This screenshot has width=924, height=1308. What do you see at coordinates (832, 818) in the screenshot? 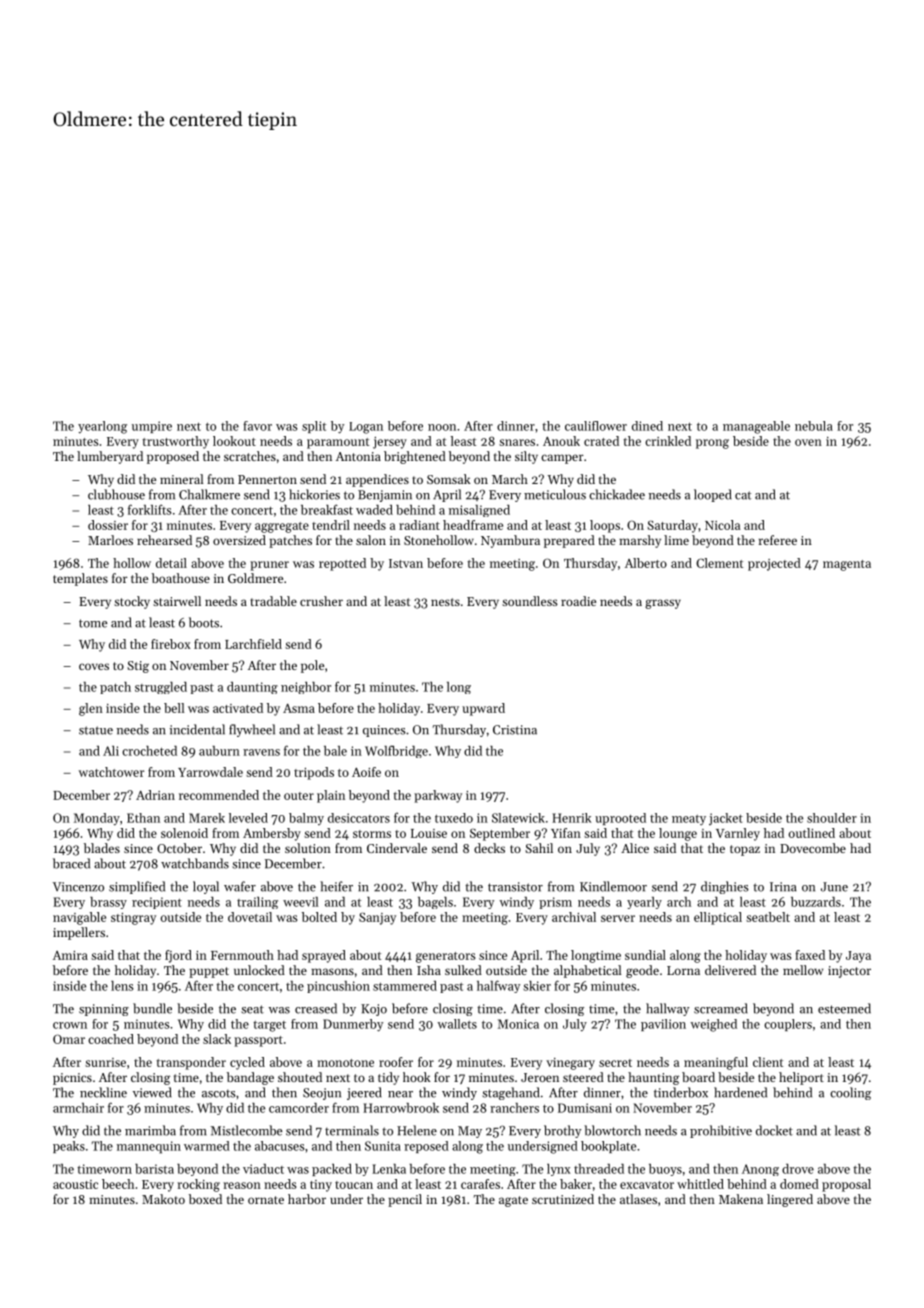
I see `shoulder` at bounding box center [832, 818].
